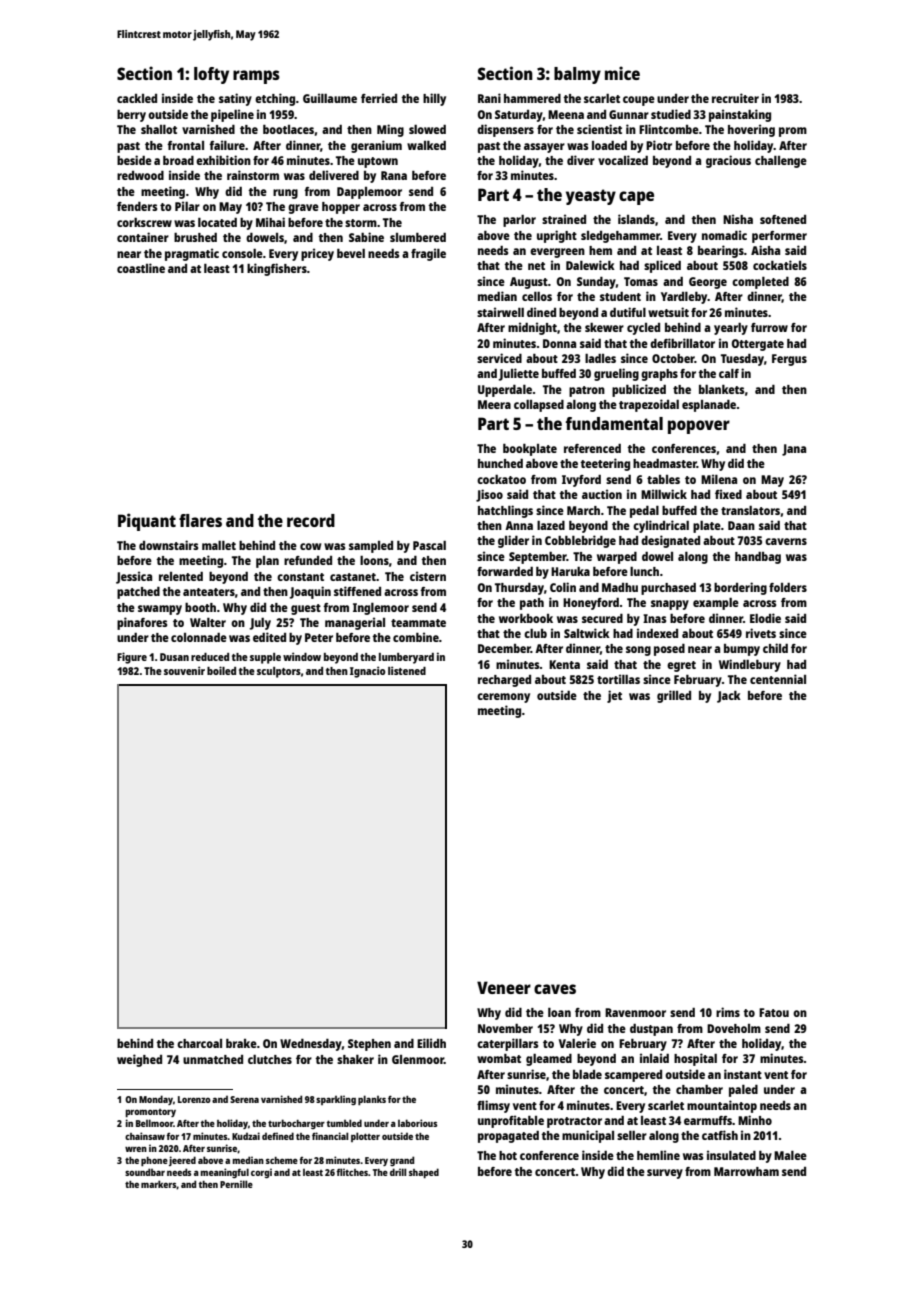 Image resolution: width=924 pixels, height=1308 pixels. What do you see at coordinates (139, 1060) in the page?
I see `weighed` at bounding box center [139, 1060].
